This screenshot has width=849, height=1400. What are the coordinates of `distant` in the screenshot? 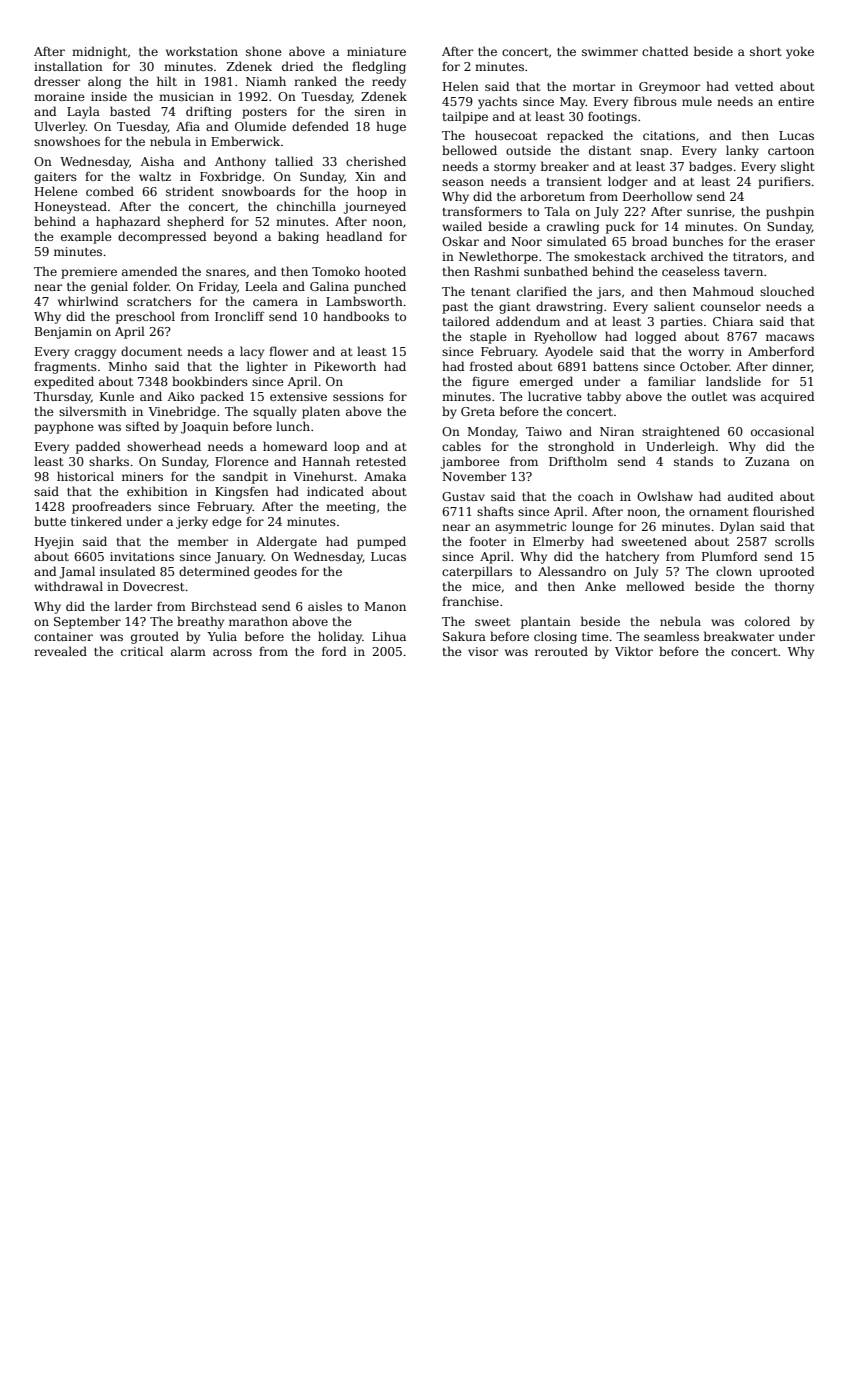 It's located at (610, 150).
